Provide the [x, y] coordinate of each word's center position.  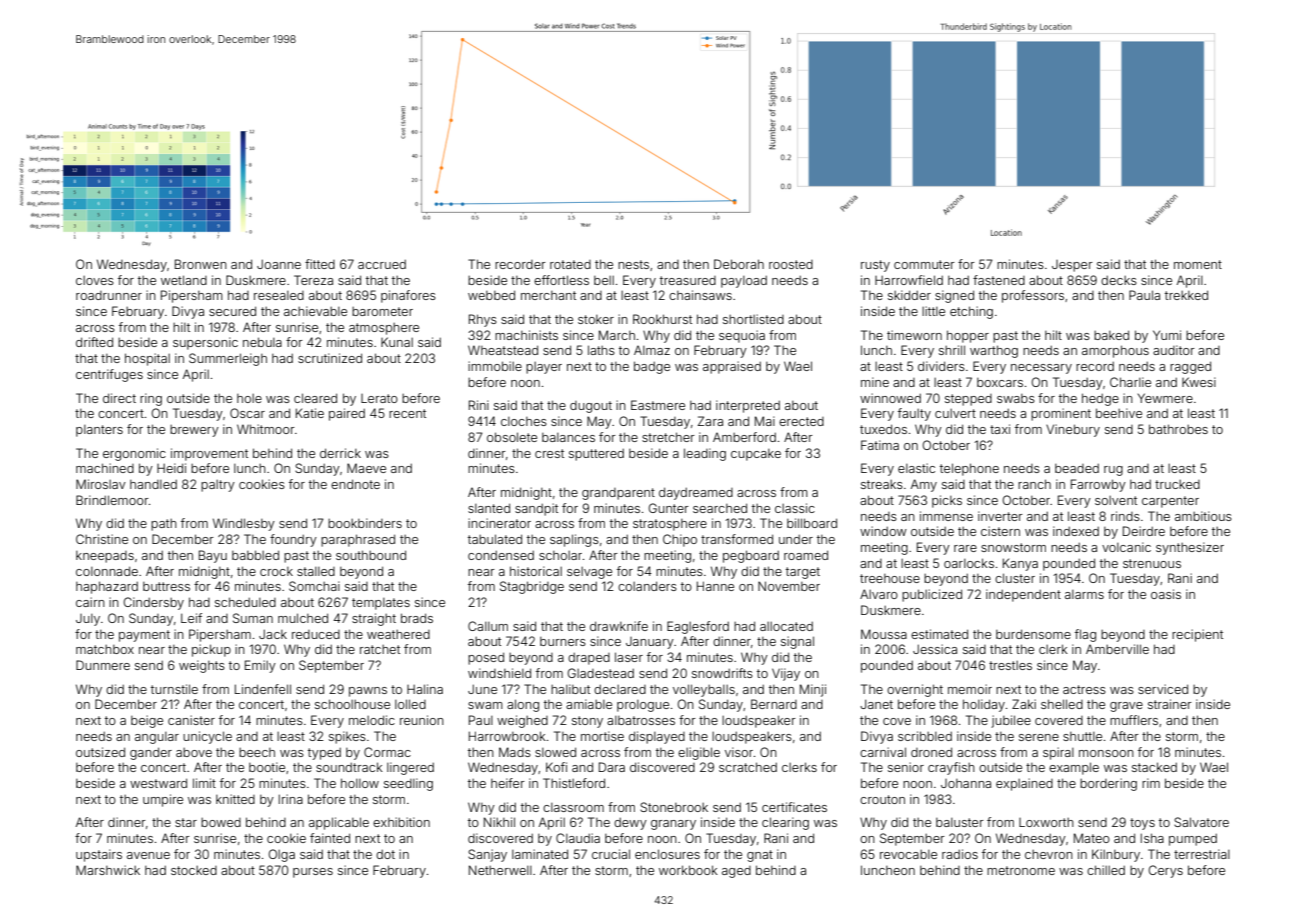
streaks [882, 484]
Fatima [880, 445]
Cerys [1165, 871]
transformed [737, 539]
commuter [924, 264]
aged [736, 872]
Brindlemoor [112, 500]
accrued [382, 264]
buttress [166, 586]
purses [313, 873]
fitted [320, 264]
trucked [1177, 484]
